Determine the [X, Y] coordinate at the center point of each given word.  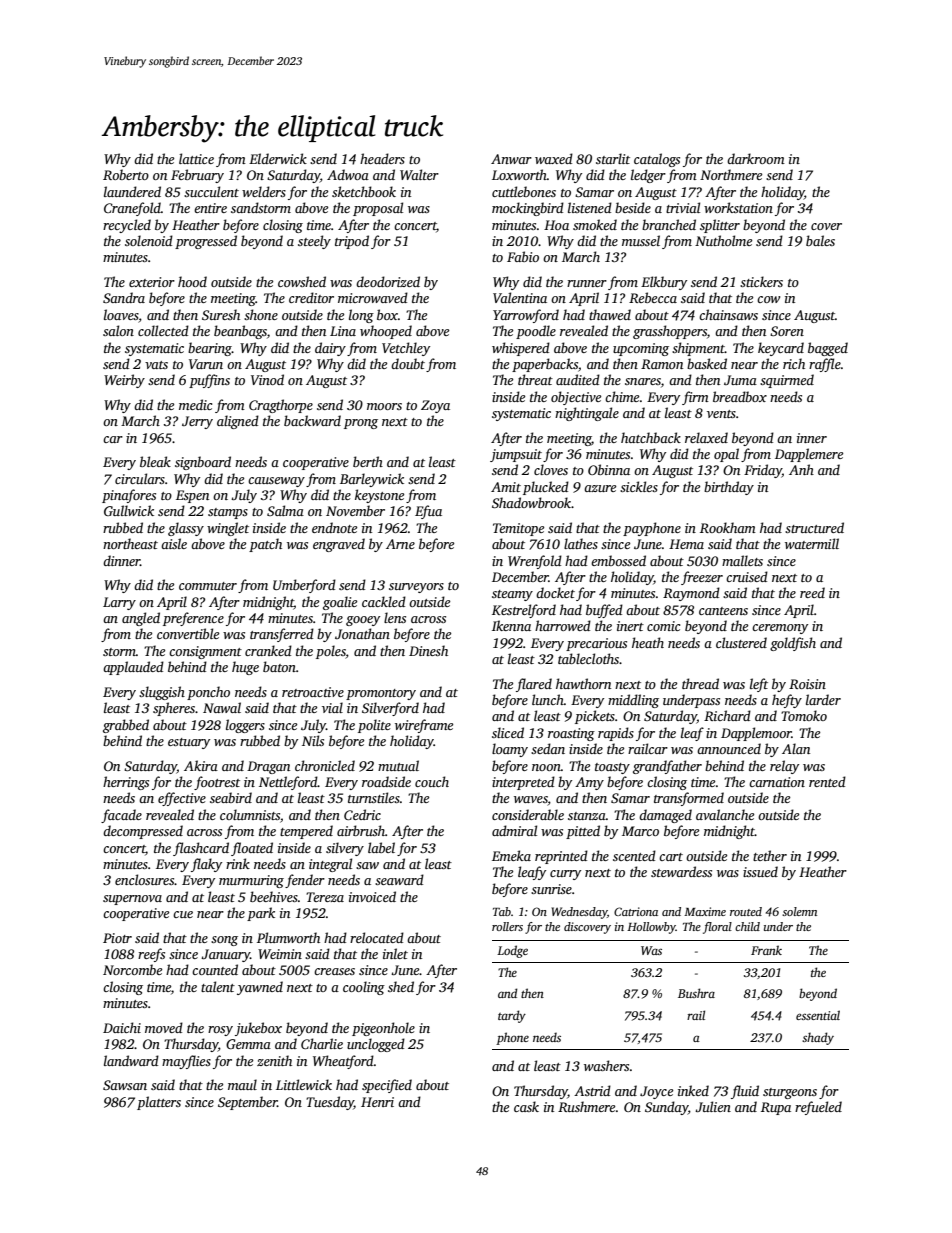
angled [141, 619]
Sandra [124, 297]
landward [131, 1060]
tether [770, 855]
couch [432, 781]
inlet [395, 953]
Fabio [523, 256]
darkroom [756, 158]
